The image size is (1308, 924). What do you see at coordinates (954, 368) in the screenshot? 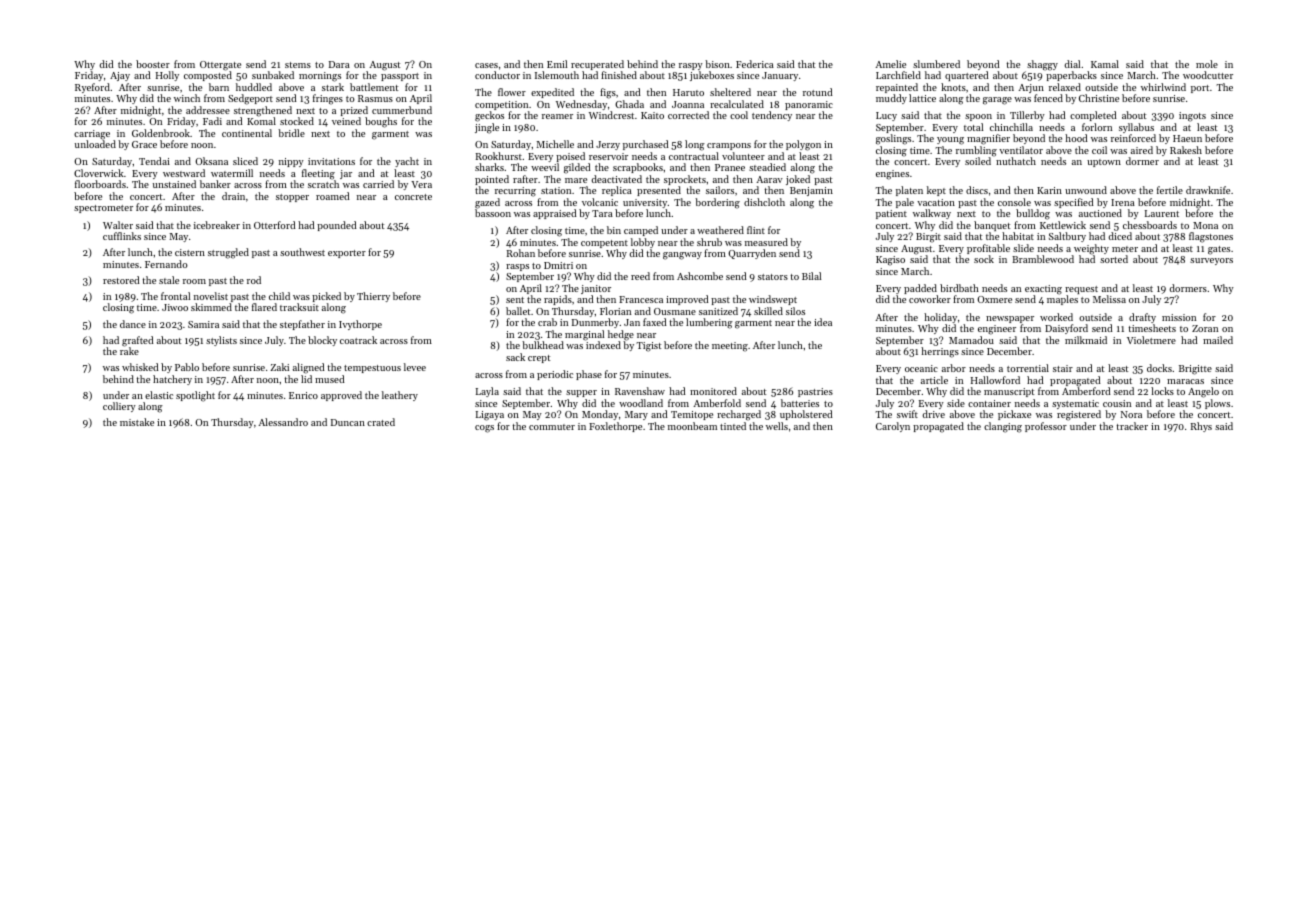
I see `arbor` at bounding box center [954, 368].
